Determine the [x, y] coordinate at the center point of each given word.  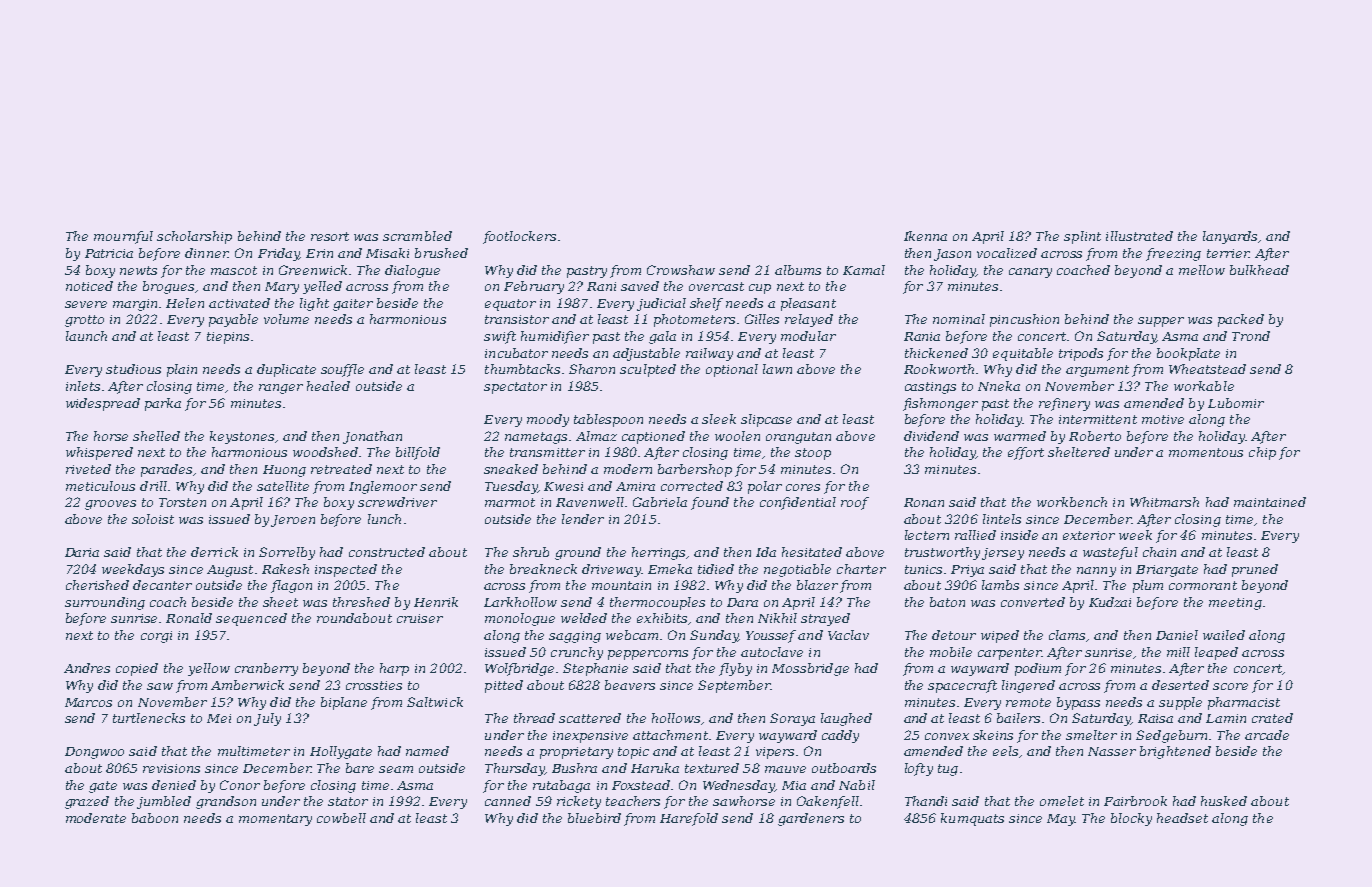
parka [163, 404]
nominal [959, 319]
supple [1180, 703]
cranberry [266, 669]
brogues [168, 287]
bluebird [594, 818]
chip [1262, 453]
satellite [283, 486]
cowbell [341, 818]
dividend [931, 436]
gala [662, 337]
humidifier [555, 337]
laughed [846, 719]
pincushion [1024, 320]
